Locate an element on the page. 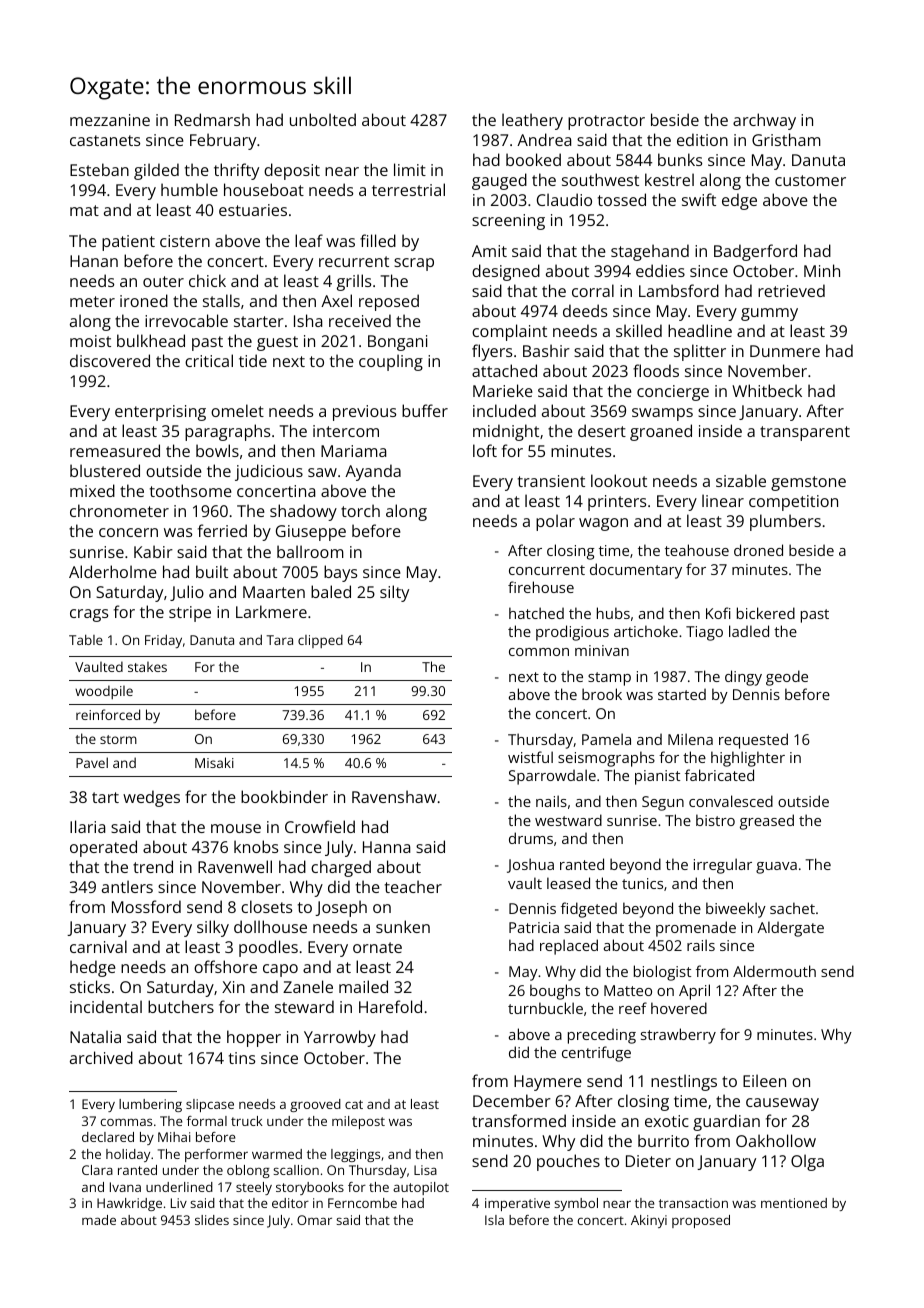 This image has width=924, height=1308. Isla is located at coordinates (494, 1220).
